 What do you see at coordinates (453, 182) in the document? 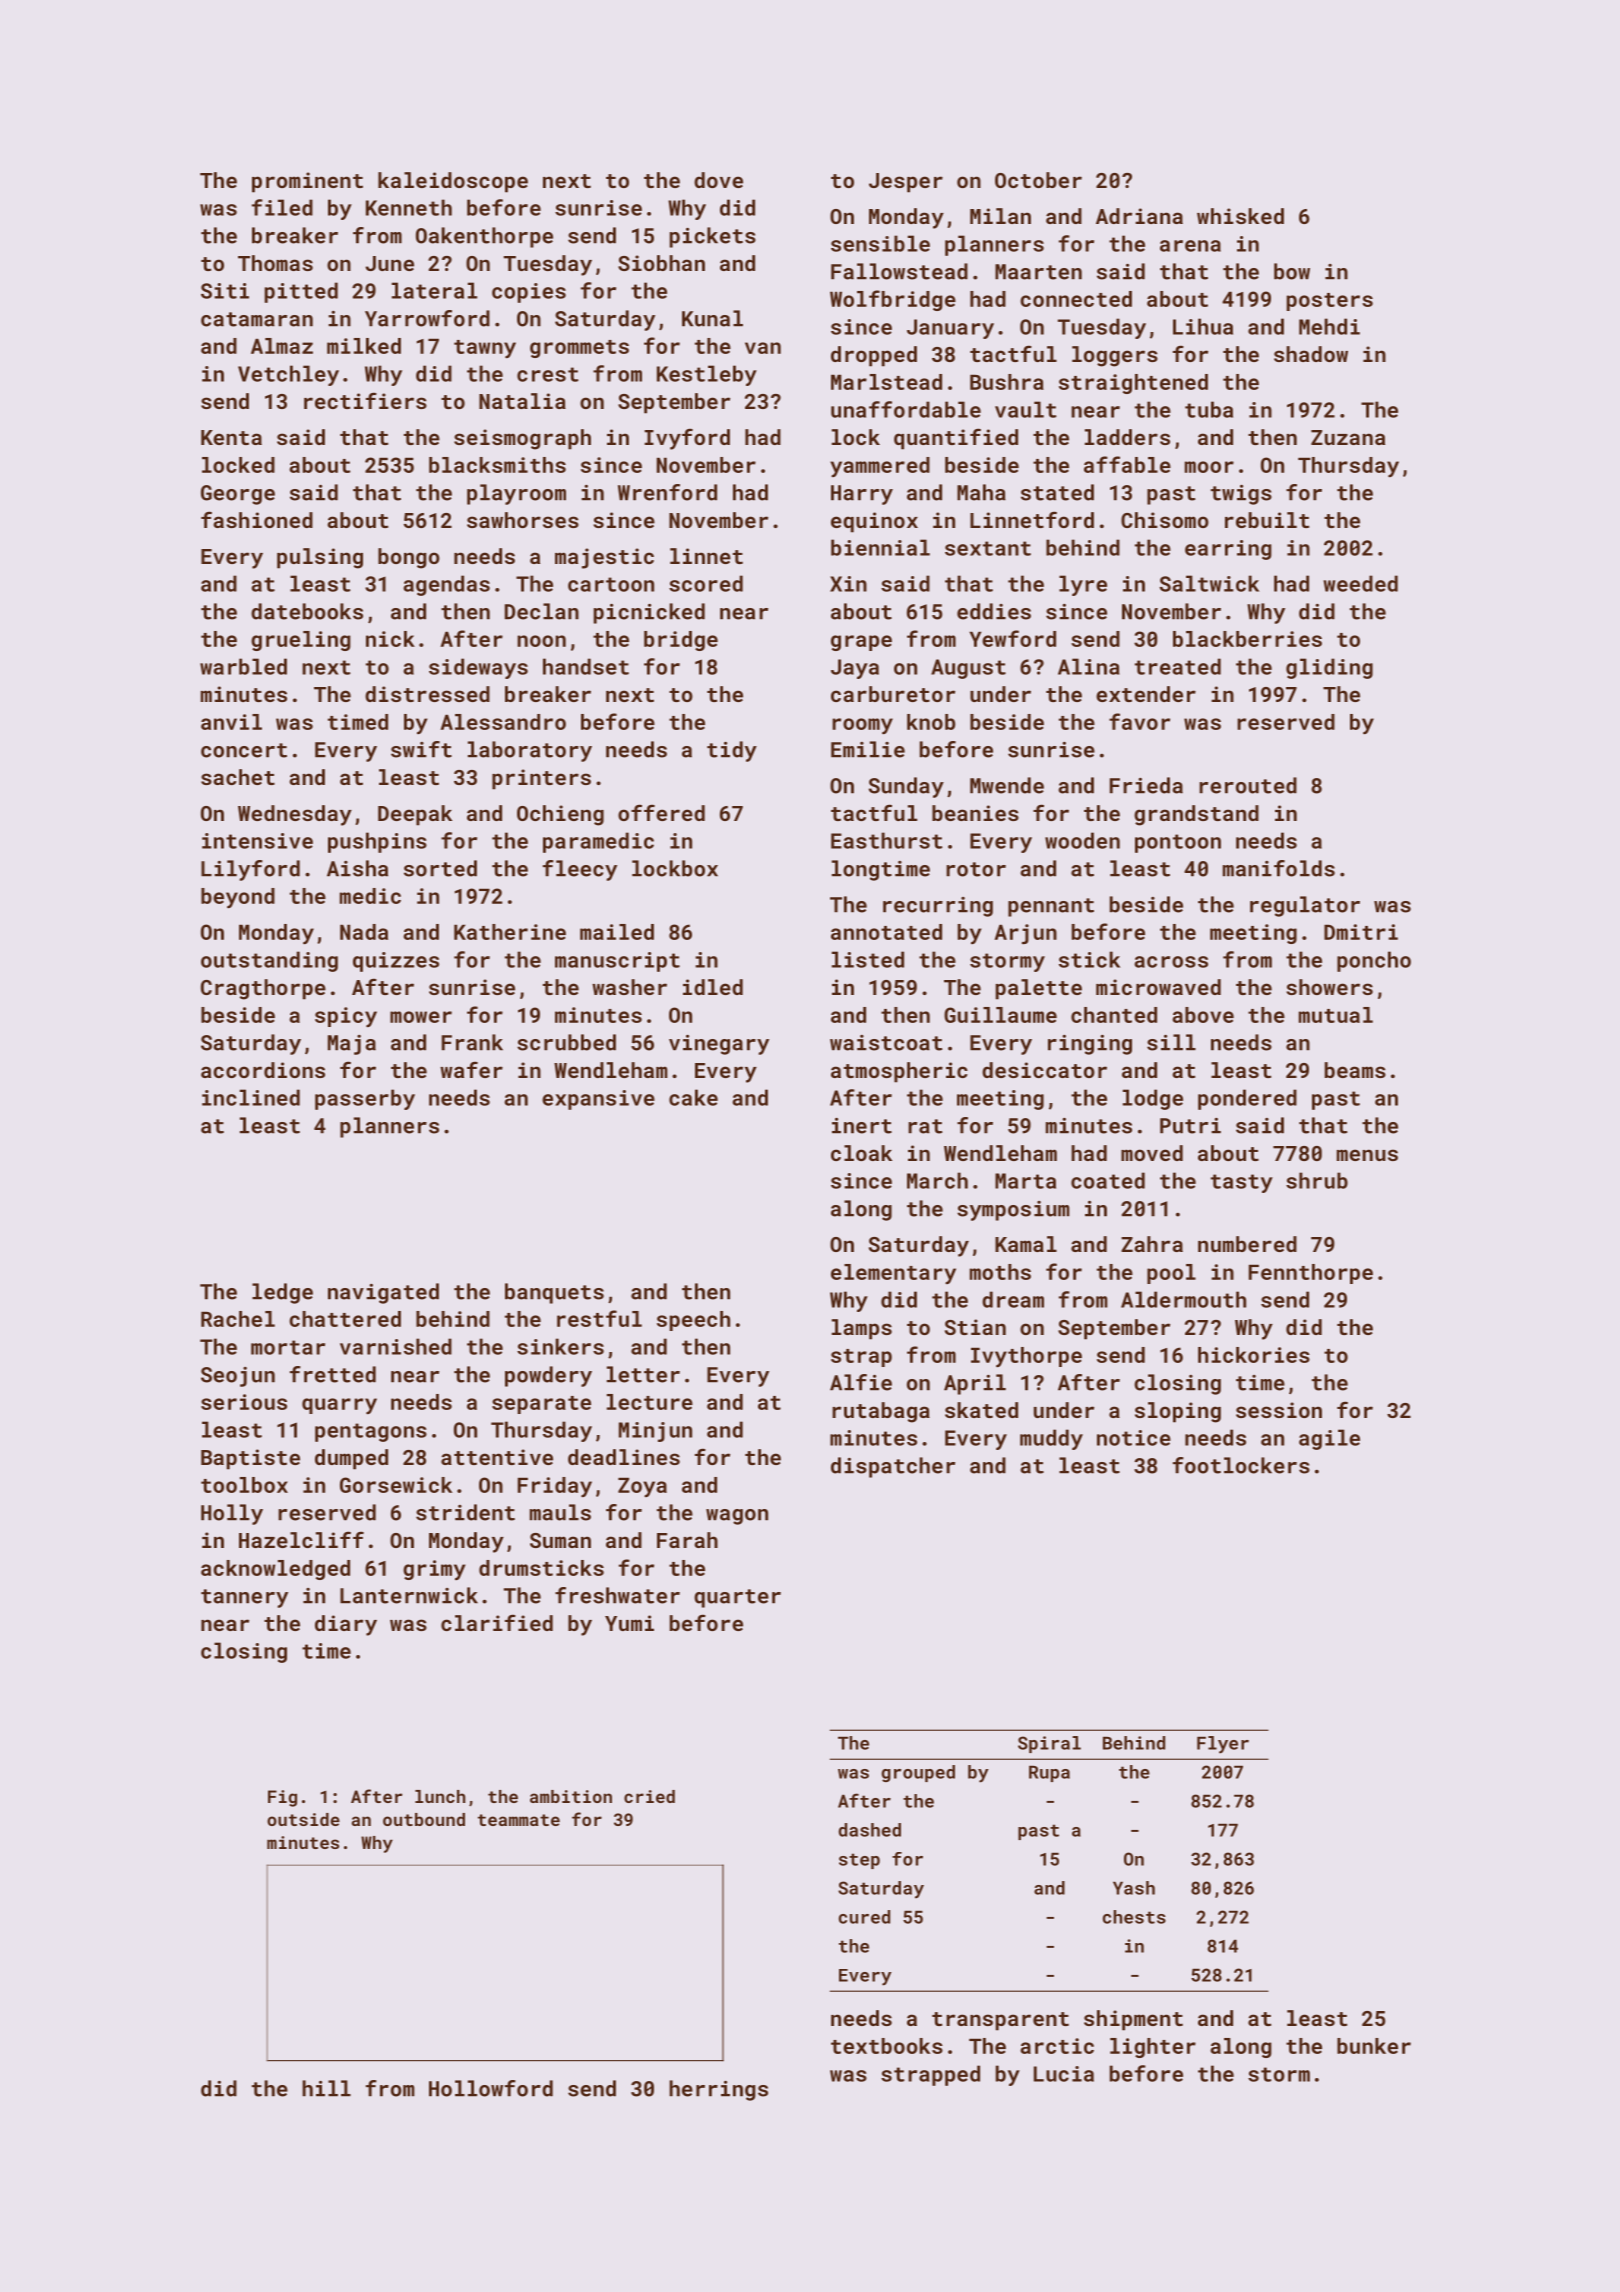
I see `kaleidoscope` at bounding box center [453, 182].
